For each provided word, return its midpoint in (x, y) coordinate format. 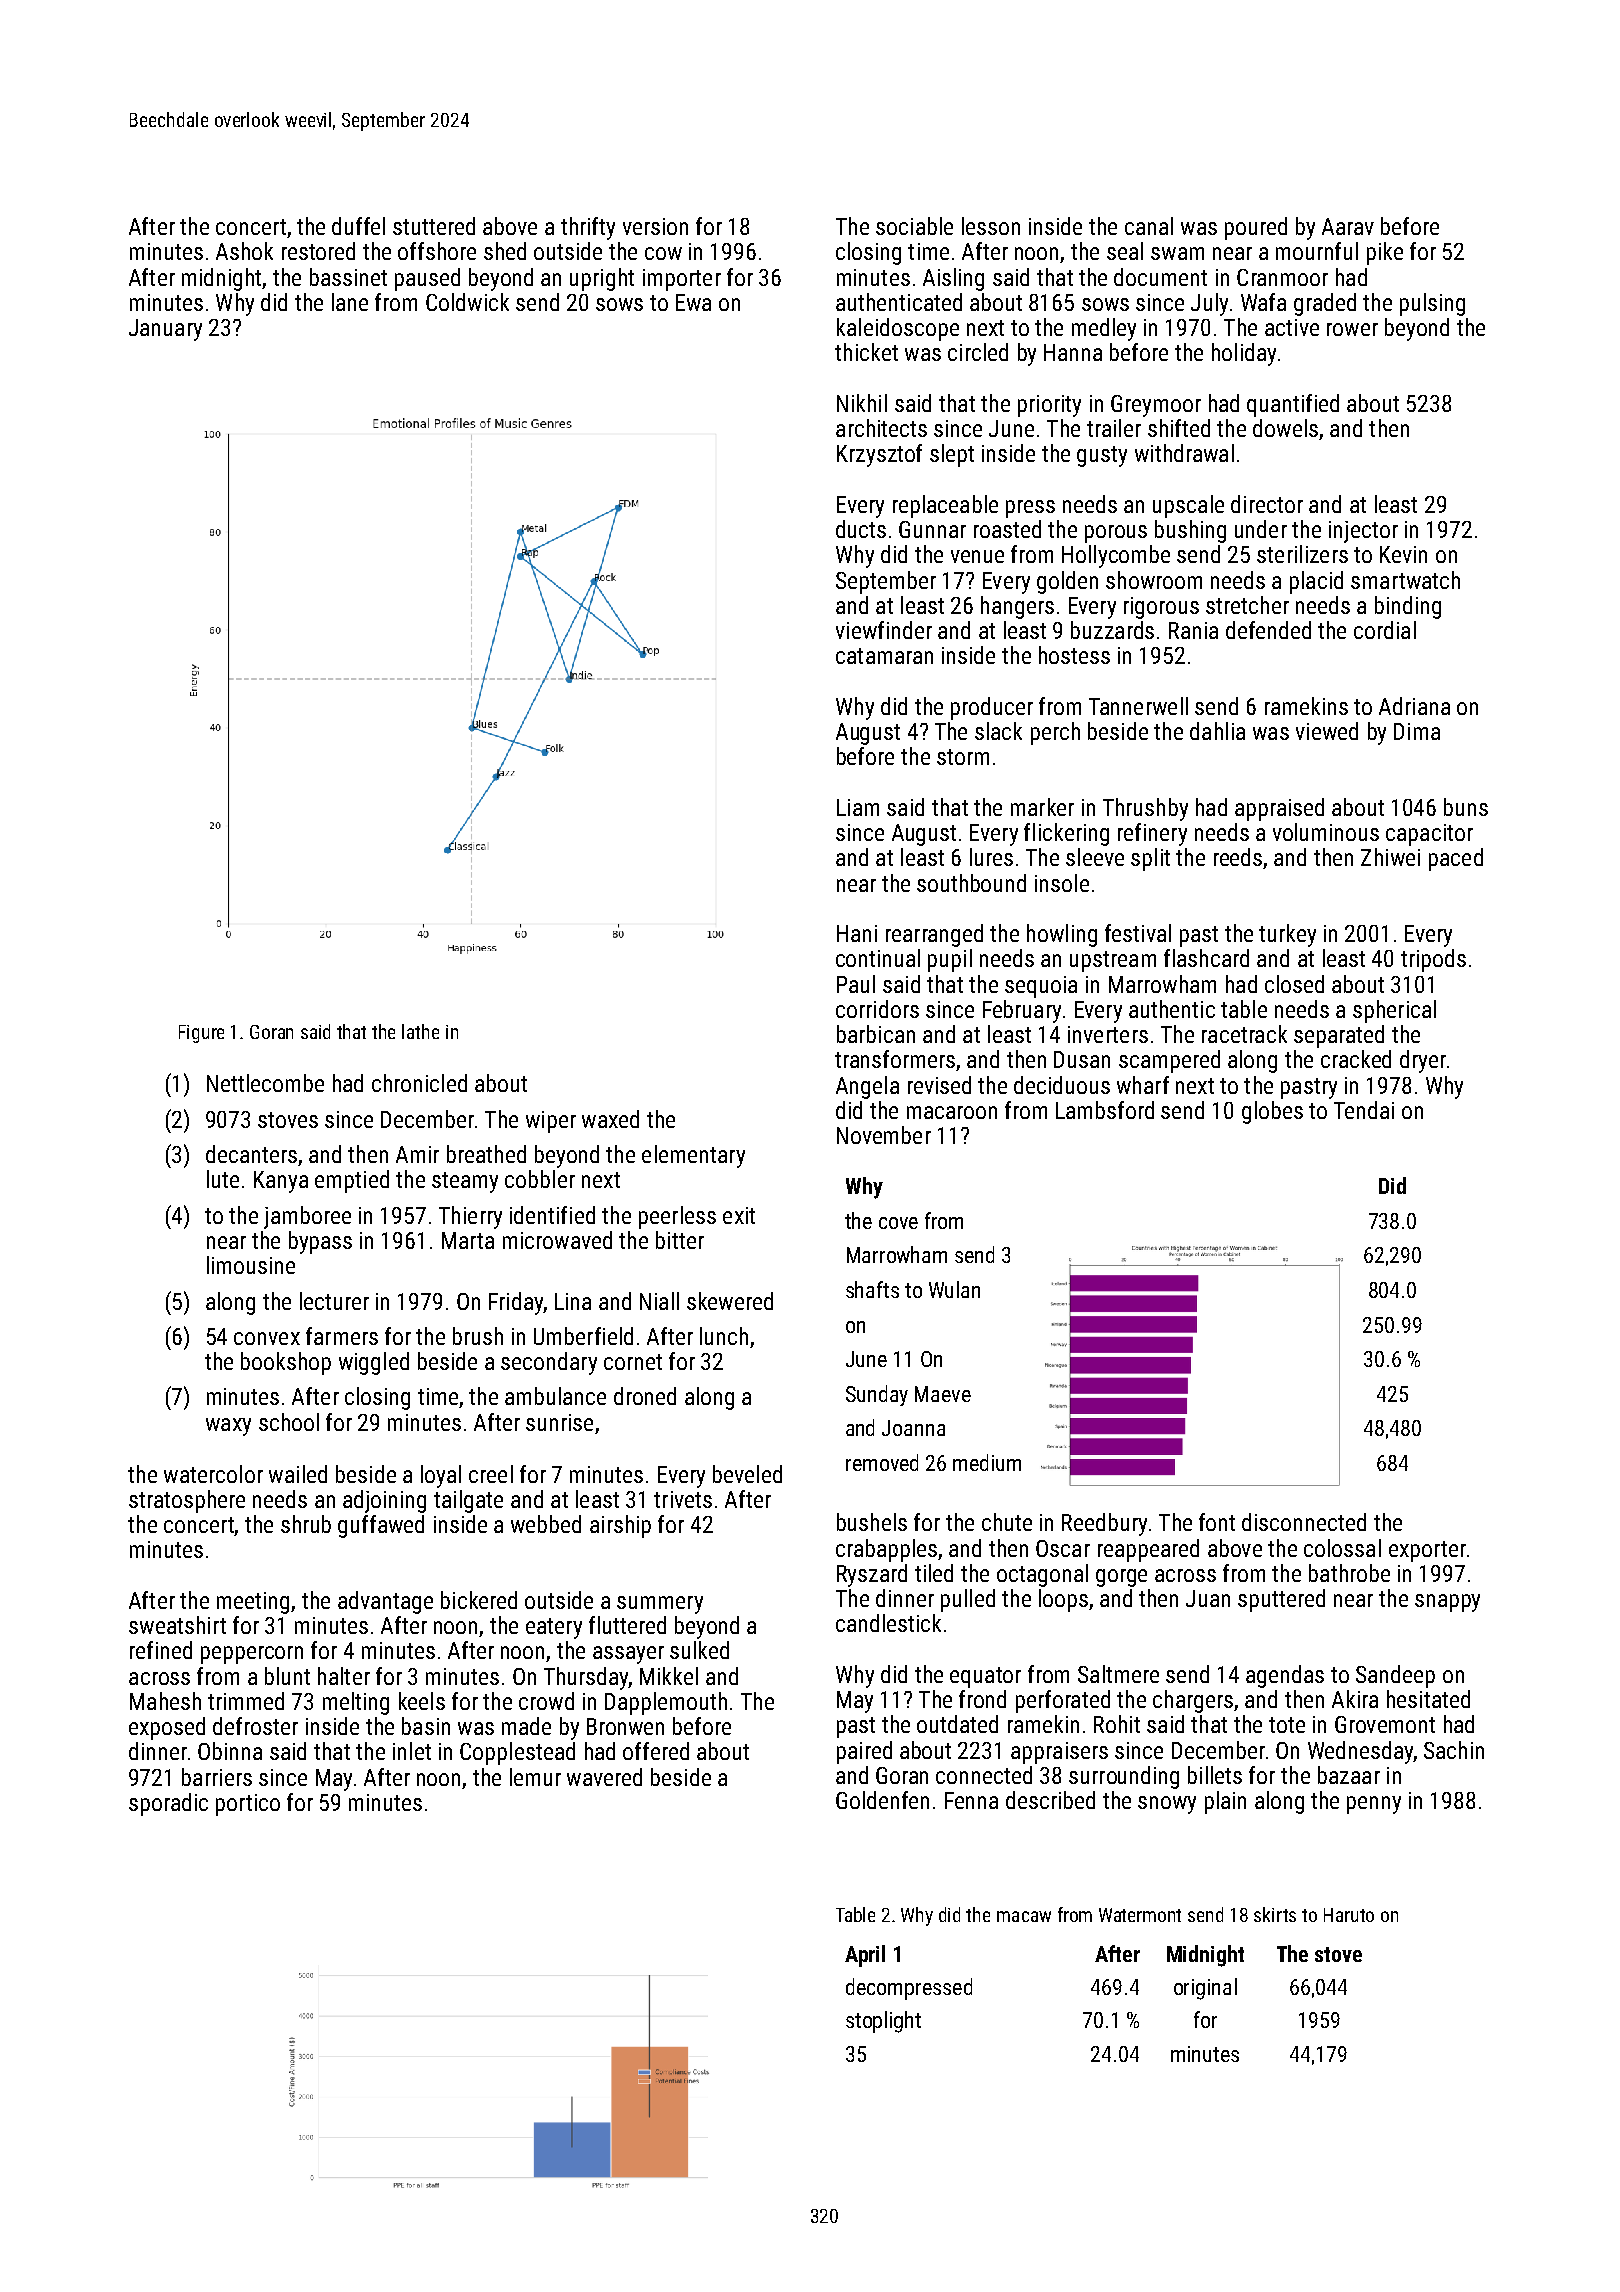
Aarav (1348, 226)
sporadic (168, 1804)
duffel (358, 226)
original (1205, 1989)
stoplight (883, 2022)
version (655, 226)
